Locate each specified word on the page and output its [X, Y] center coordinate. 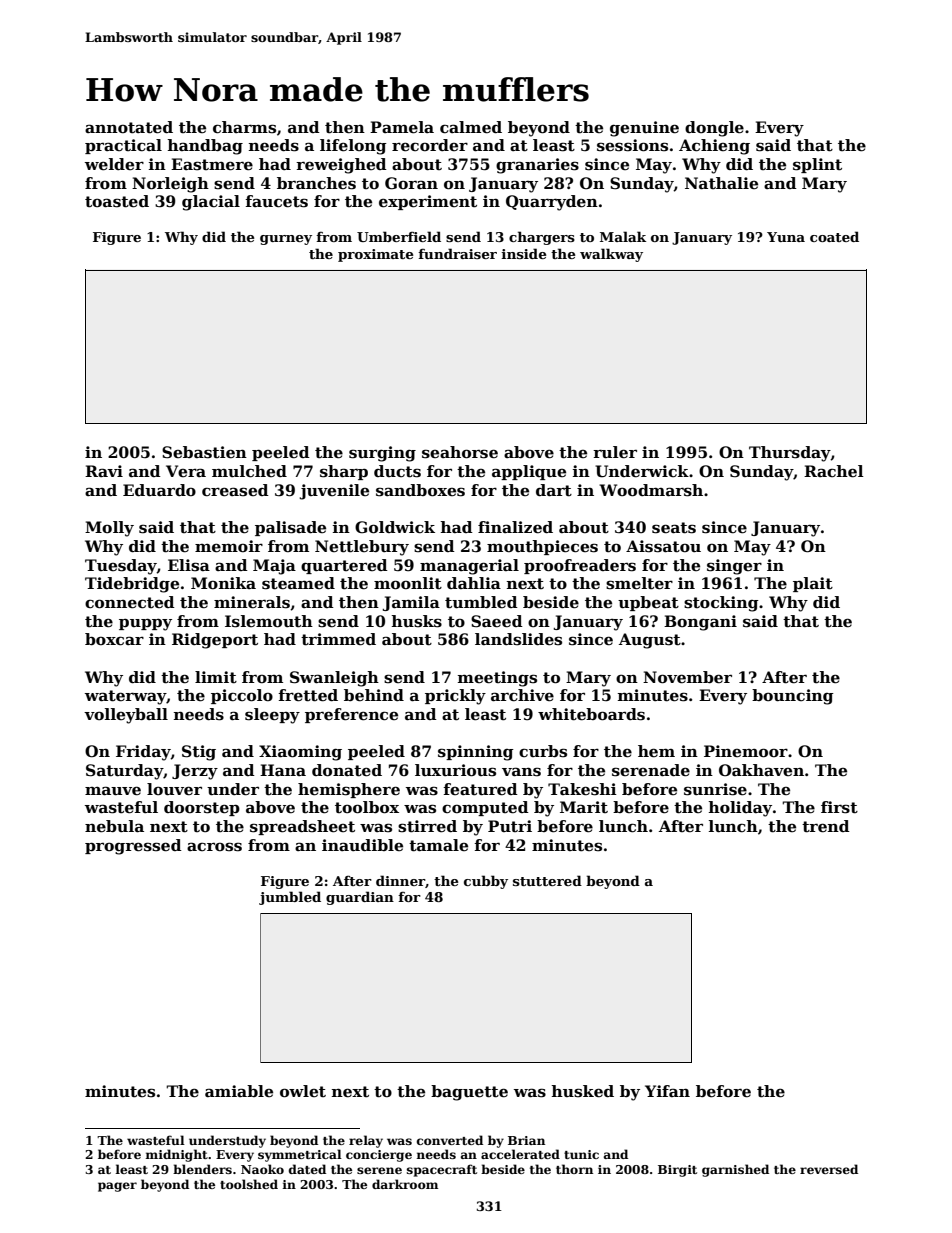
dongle [714, 129]
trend [826, 826]
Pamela [402, 127]
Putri [510, 826]
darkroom [405, 1184]
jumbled [290, 898]
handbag [205, 147]
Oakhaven [761, 770]
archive [522, 695]
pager [117, 1187]
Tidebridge [132, 585]
